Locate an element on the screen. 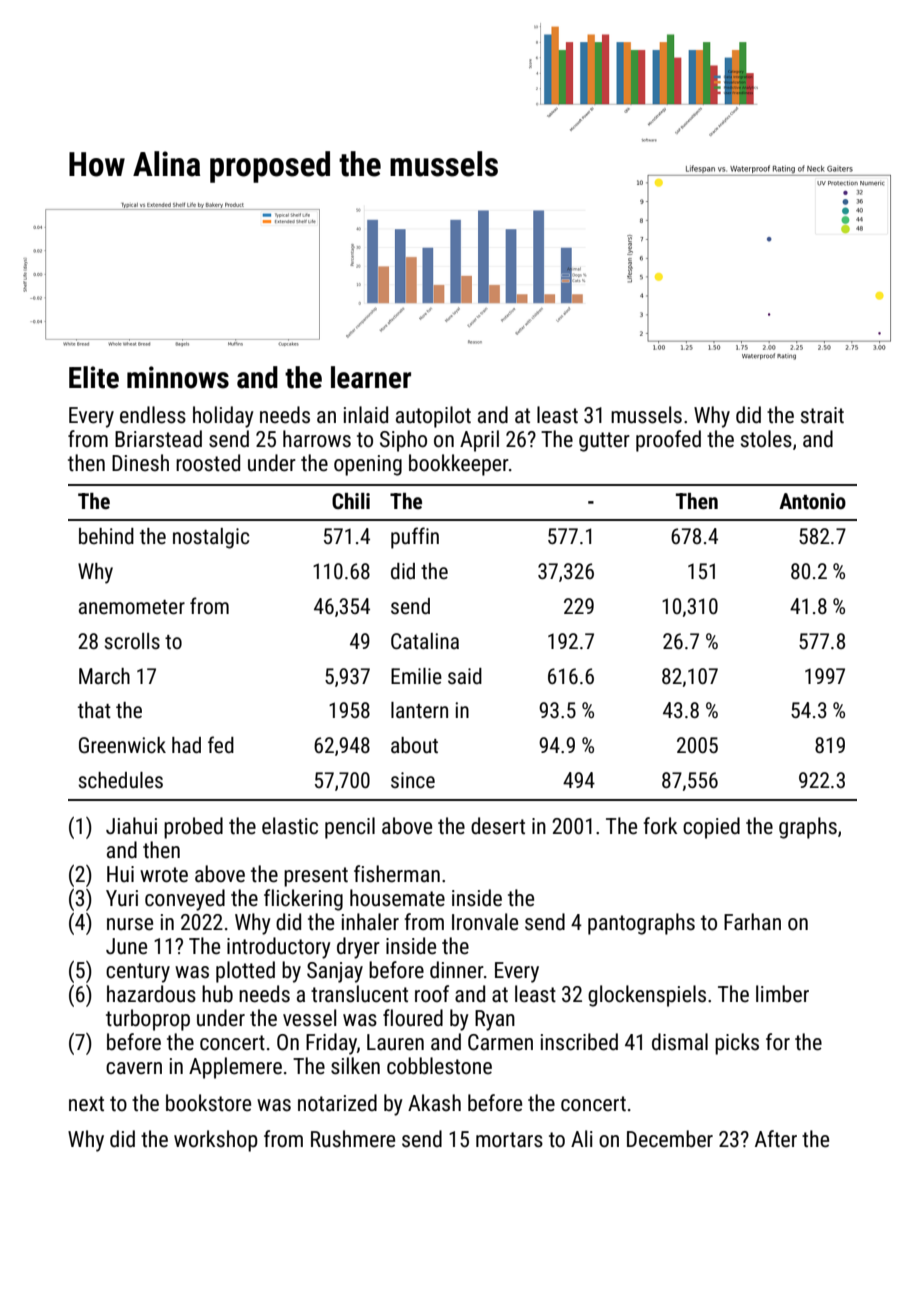 Image resolution: width=924 pixels, height=1311 pixels. strait is located at coordinates (822, 415).
